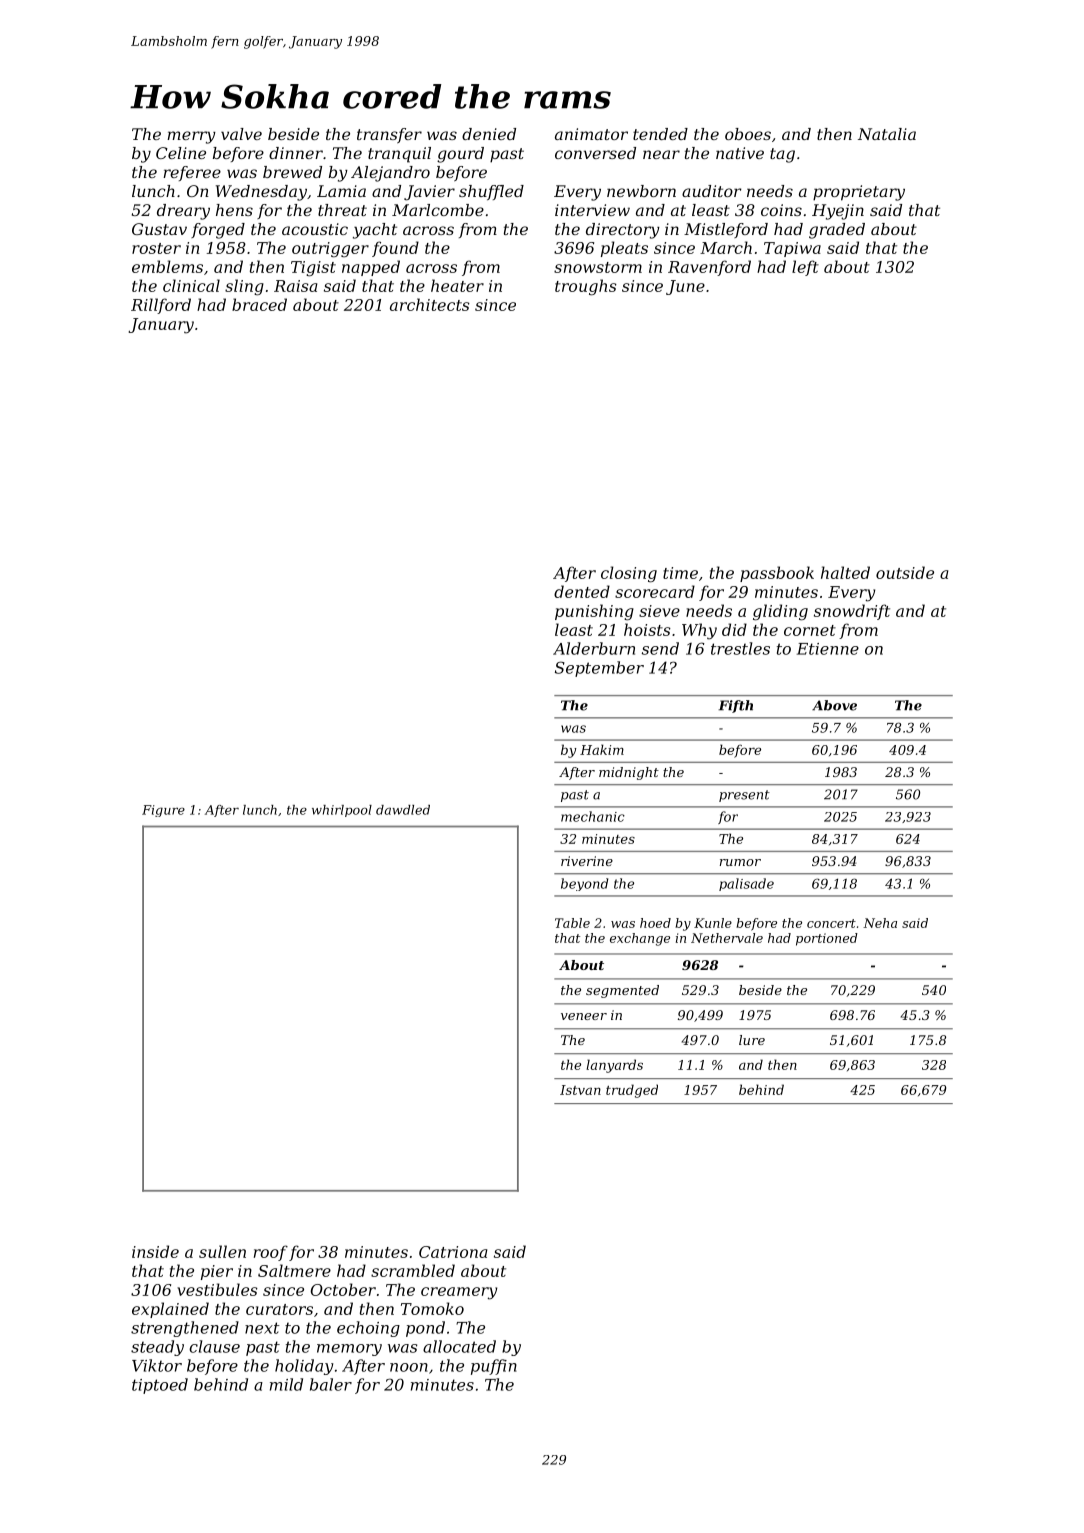 This document has height=1533, width=1084. I want to click on transfer, so click(389, 135).
